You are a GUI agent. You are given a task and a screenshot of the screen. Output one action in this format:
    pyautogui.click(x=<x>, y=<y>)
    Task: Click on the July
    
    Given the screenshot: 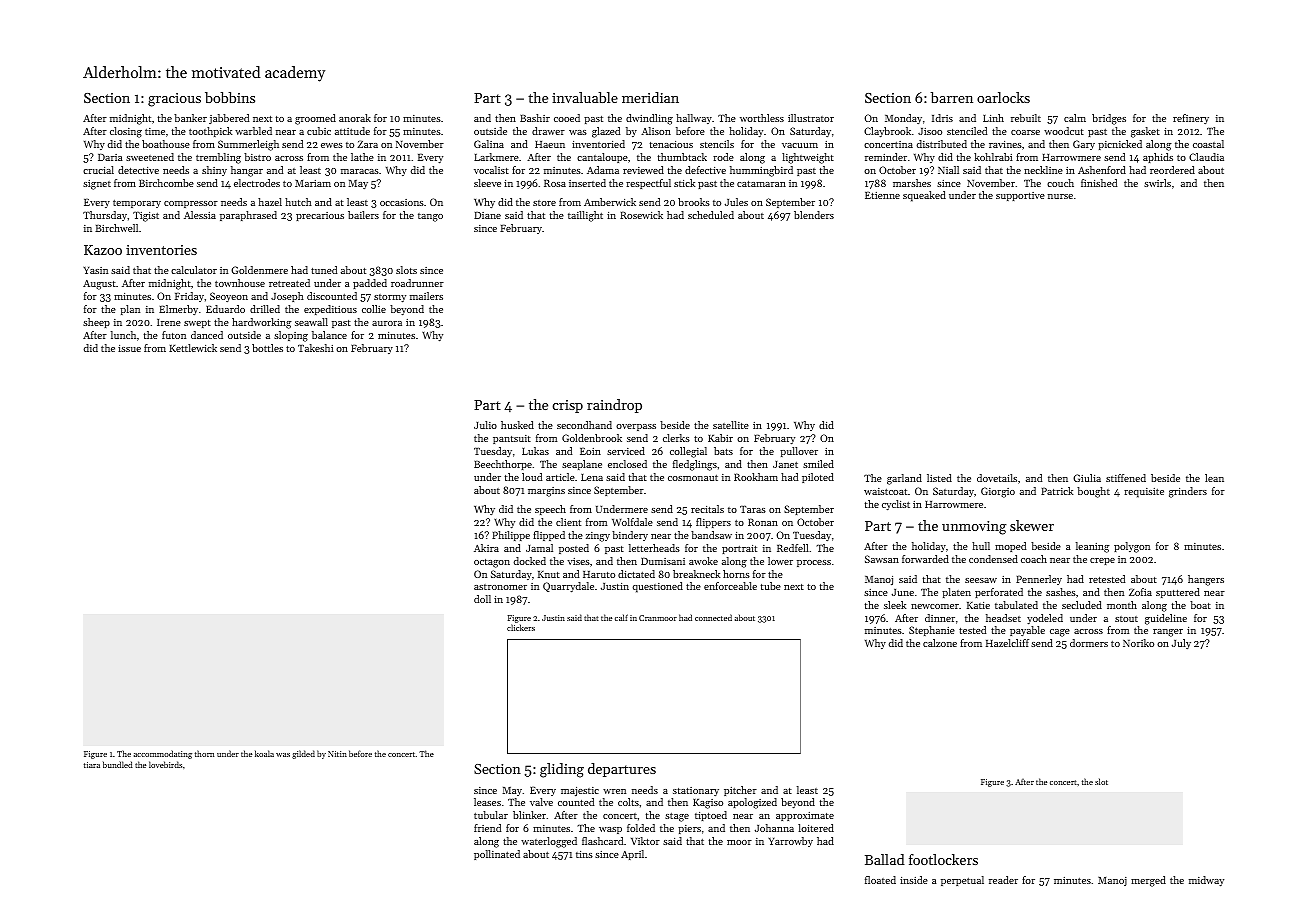 What is the action you would take?
    pyautogui.click(x=1181, y=644)
